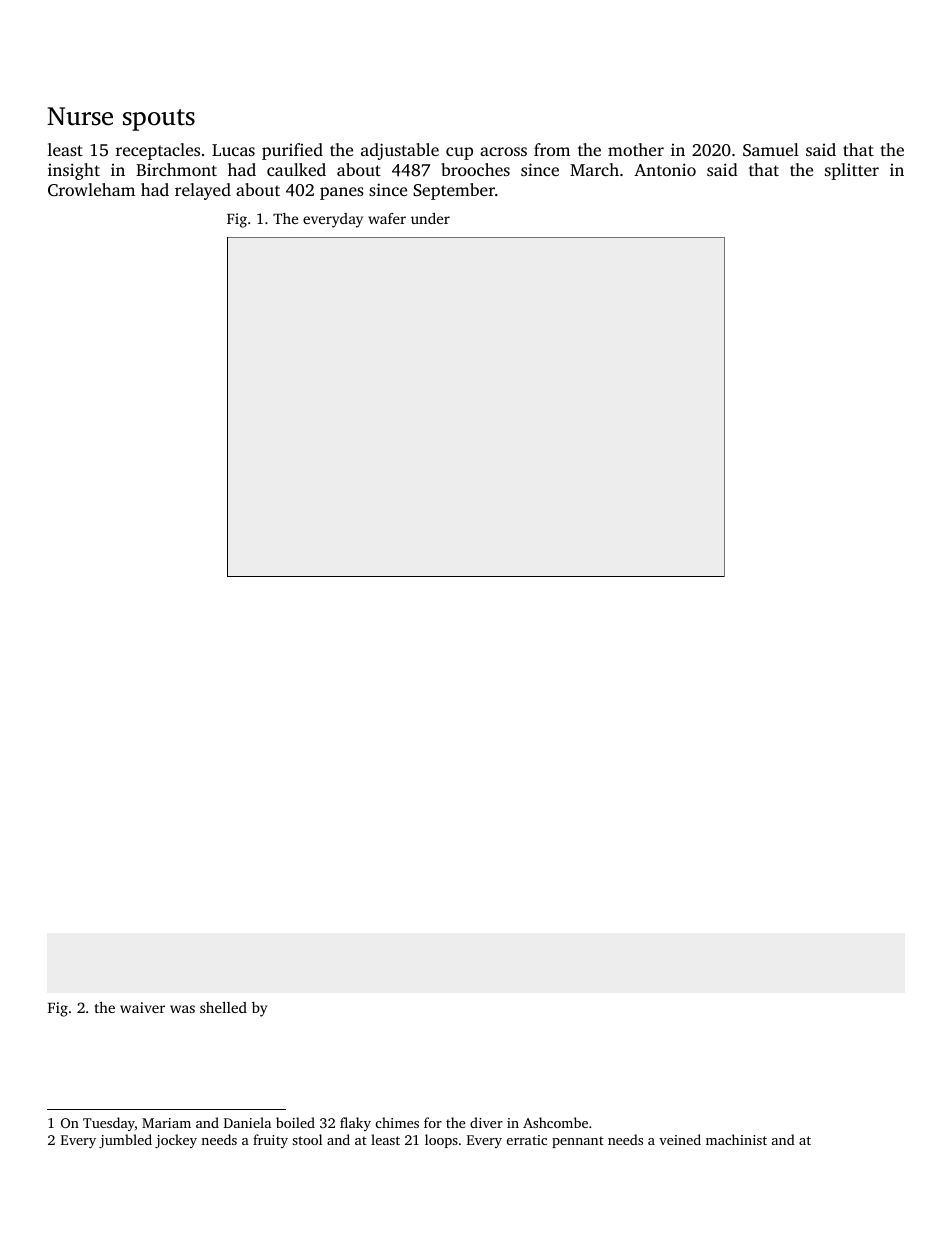 The image size is (952, 1233). I want to click on jumbled, so click(125, 1141).
